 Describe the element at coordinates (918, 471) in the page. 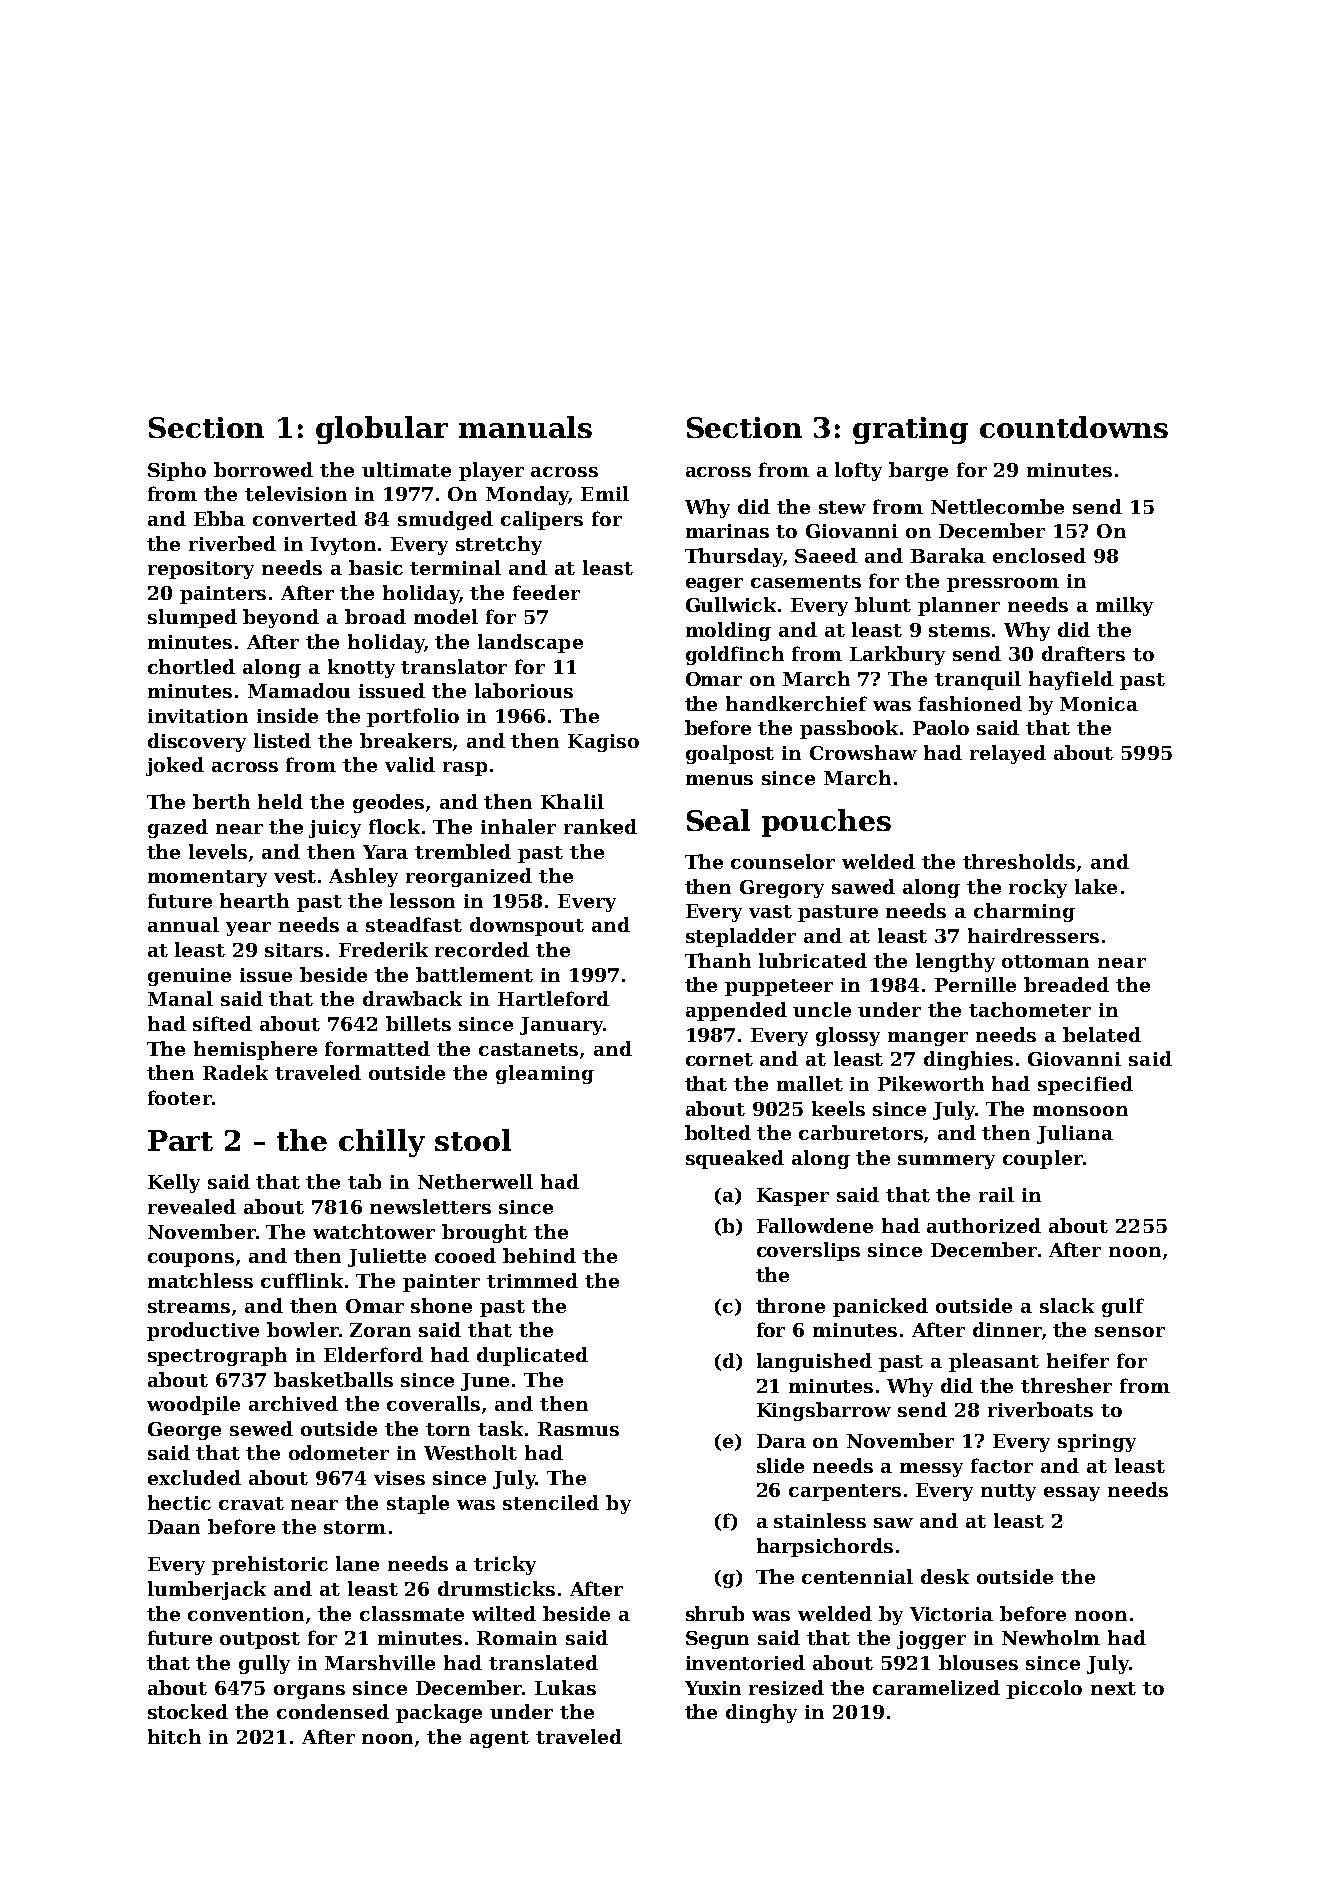

I see `barge` at that location.
